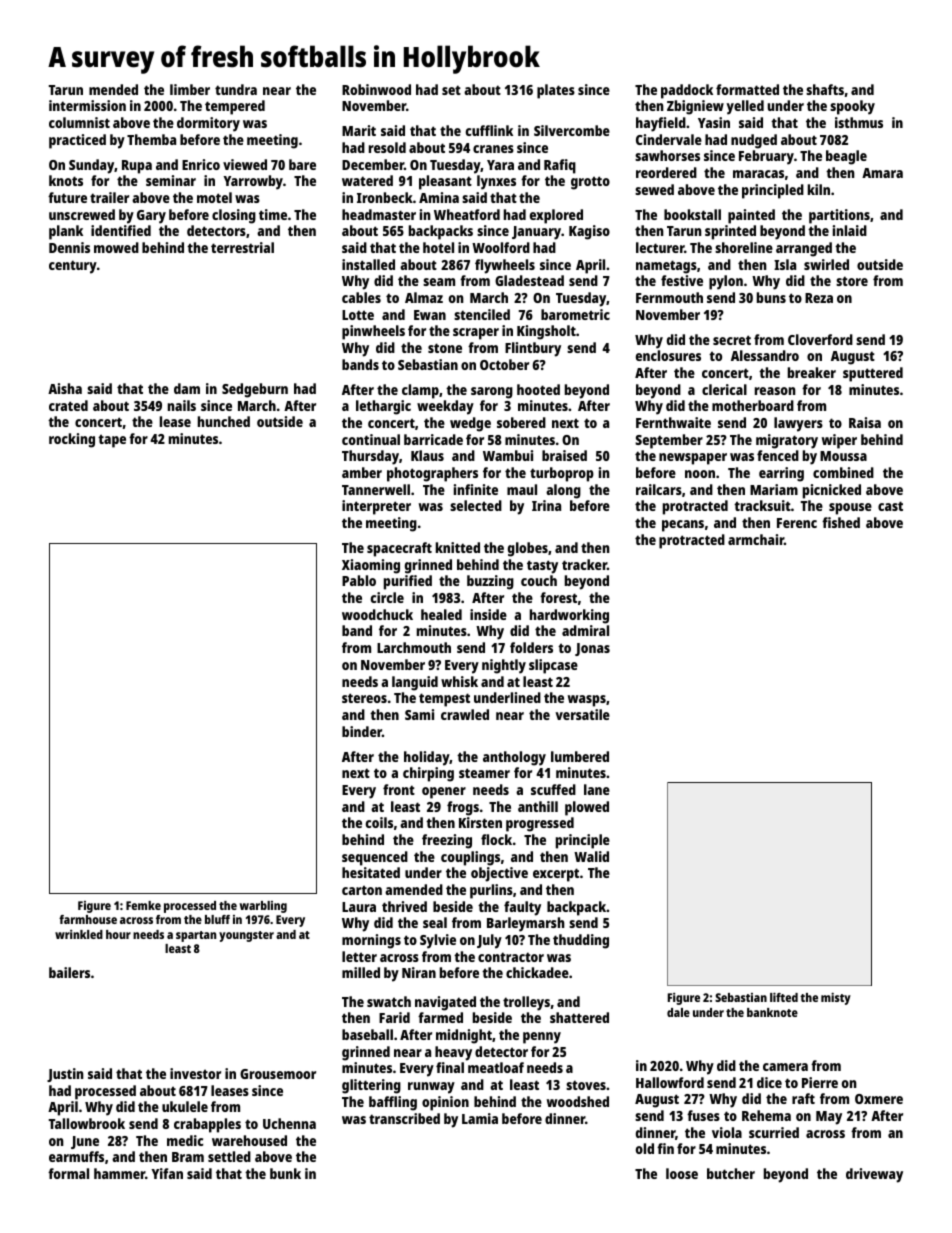 The image size is (952, 1233). I want to click on excerpt, so click(556, 875).
